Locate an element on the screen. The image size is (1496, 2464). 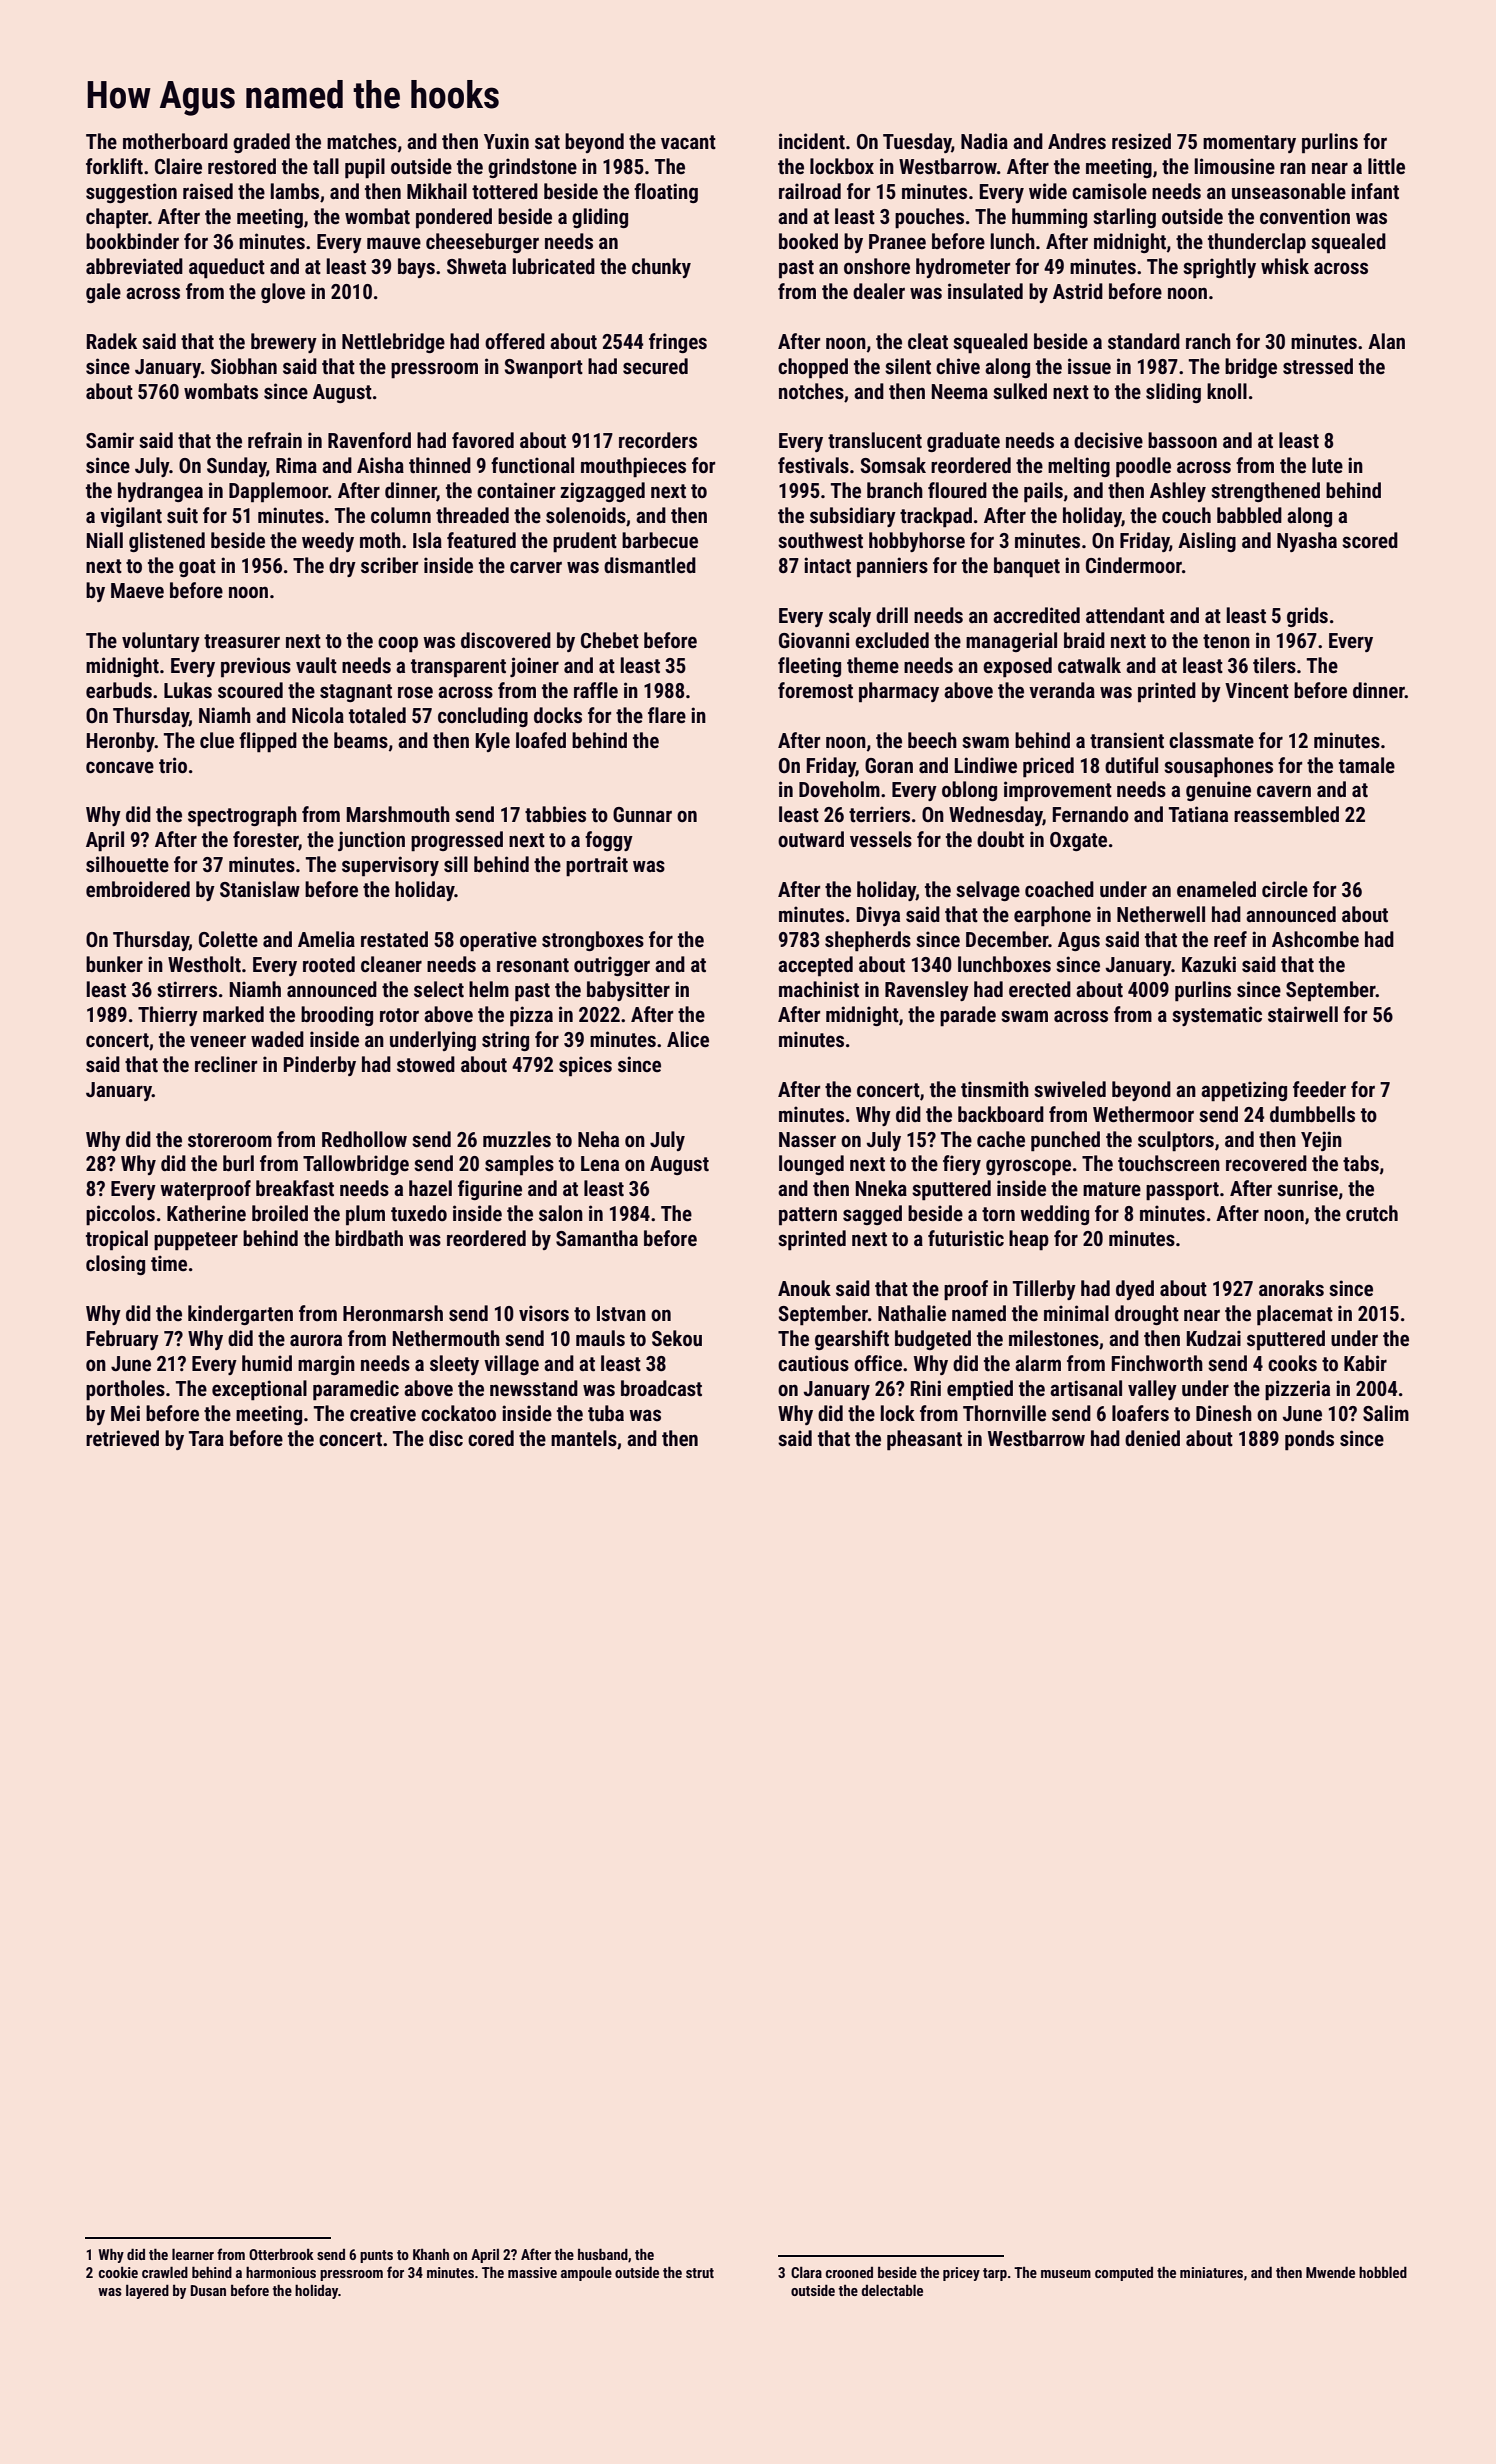
creative is located at coordinates (383, 1413).
